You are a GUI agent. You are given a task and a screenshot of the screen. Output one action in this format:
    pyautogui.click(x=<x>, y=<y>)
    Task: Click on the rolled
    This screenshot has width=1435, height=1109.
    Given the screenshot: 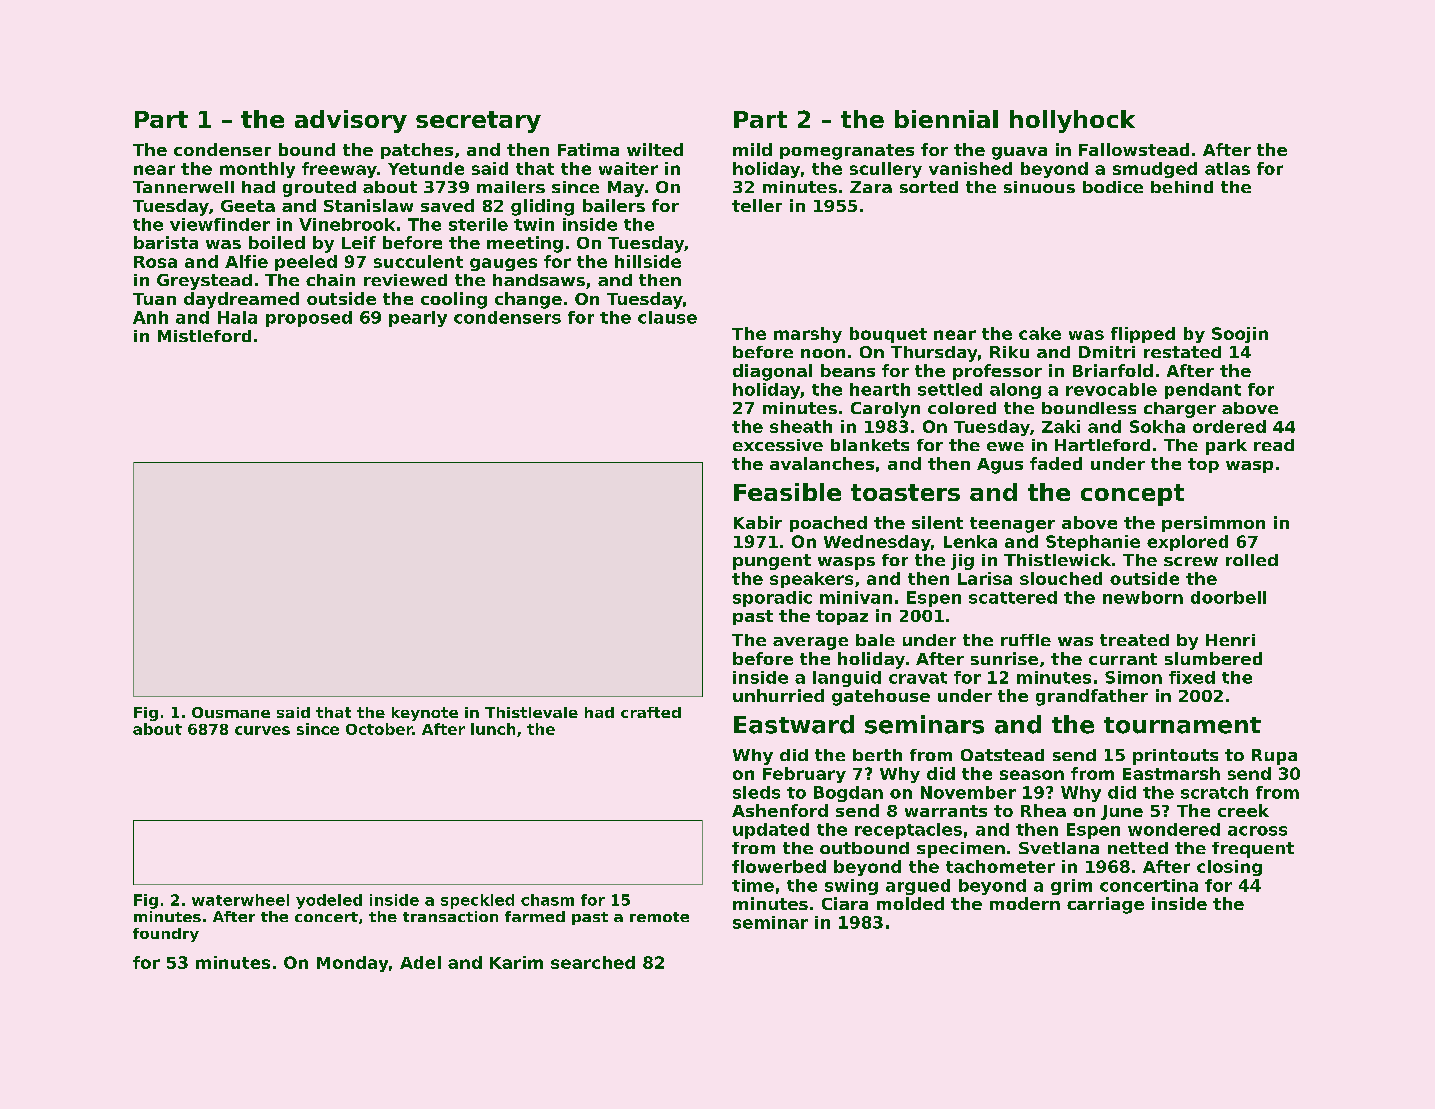 What is the action you would take?
    pyautogui.click(x=1252, y=560)
